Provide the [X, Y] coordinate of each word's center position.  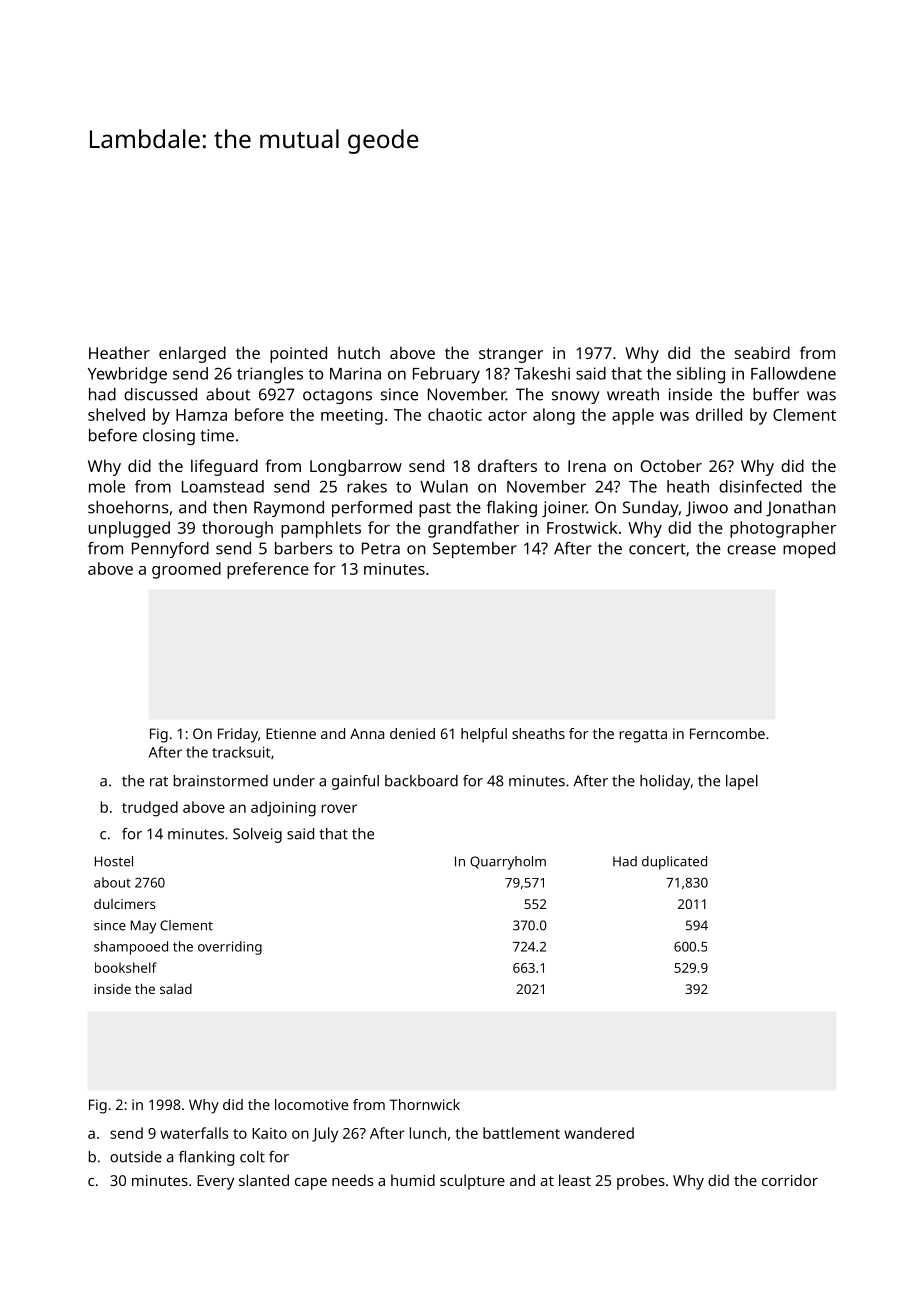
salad [176, 989]
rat [159, 781]
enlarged [192, 354]
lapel [742, 782]
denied [412, 733]
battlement [521, 1133]
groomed [186, 570]
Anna [367, 733]
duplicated [674, 863]
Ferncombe [727, 733]
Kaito [269, 1133]
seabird [762, 352]
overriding [230, 948]
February [446, 375]
